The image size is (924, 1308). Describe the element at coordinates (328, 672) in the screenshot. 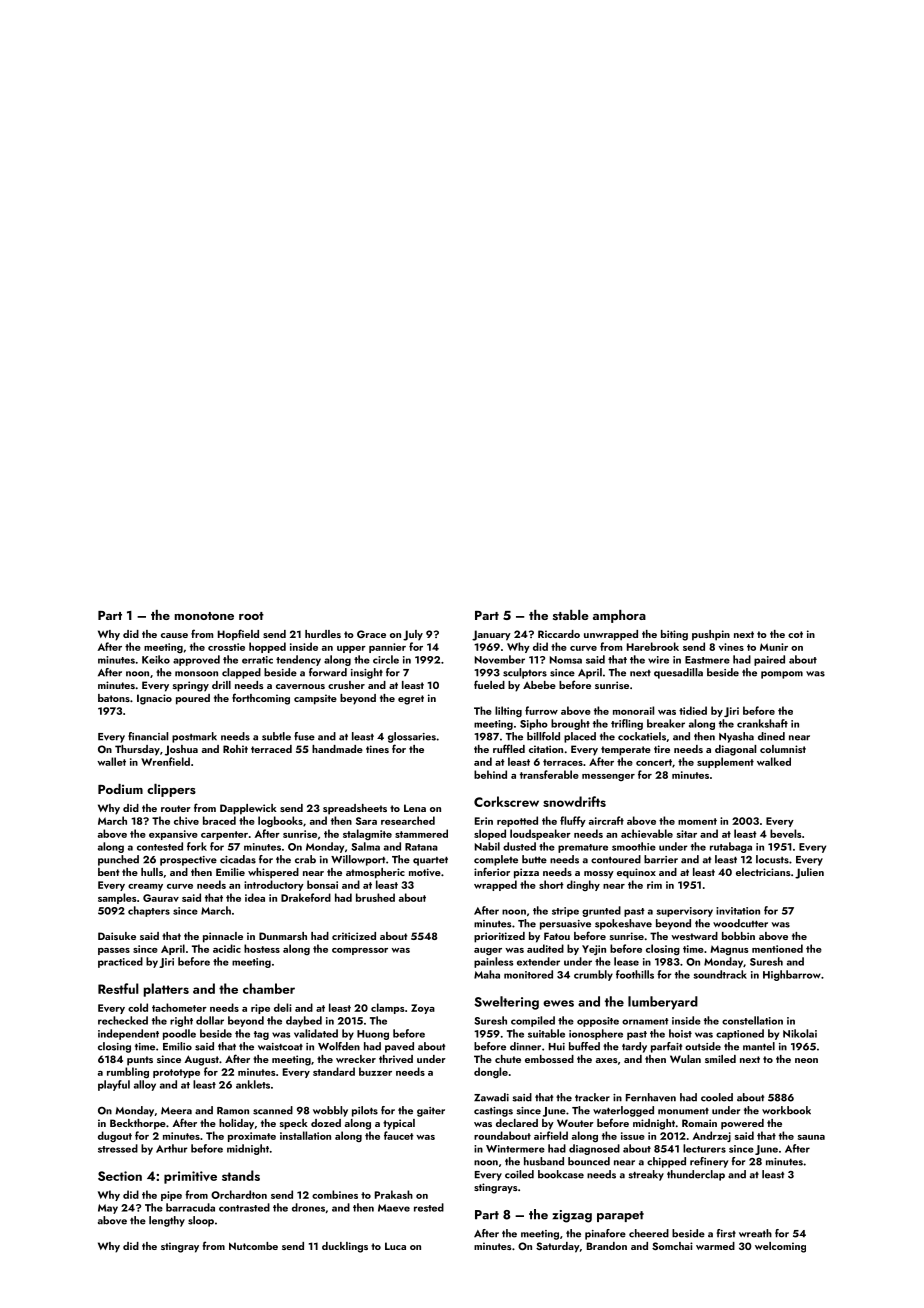

I see `forward` at that location.
